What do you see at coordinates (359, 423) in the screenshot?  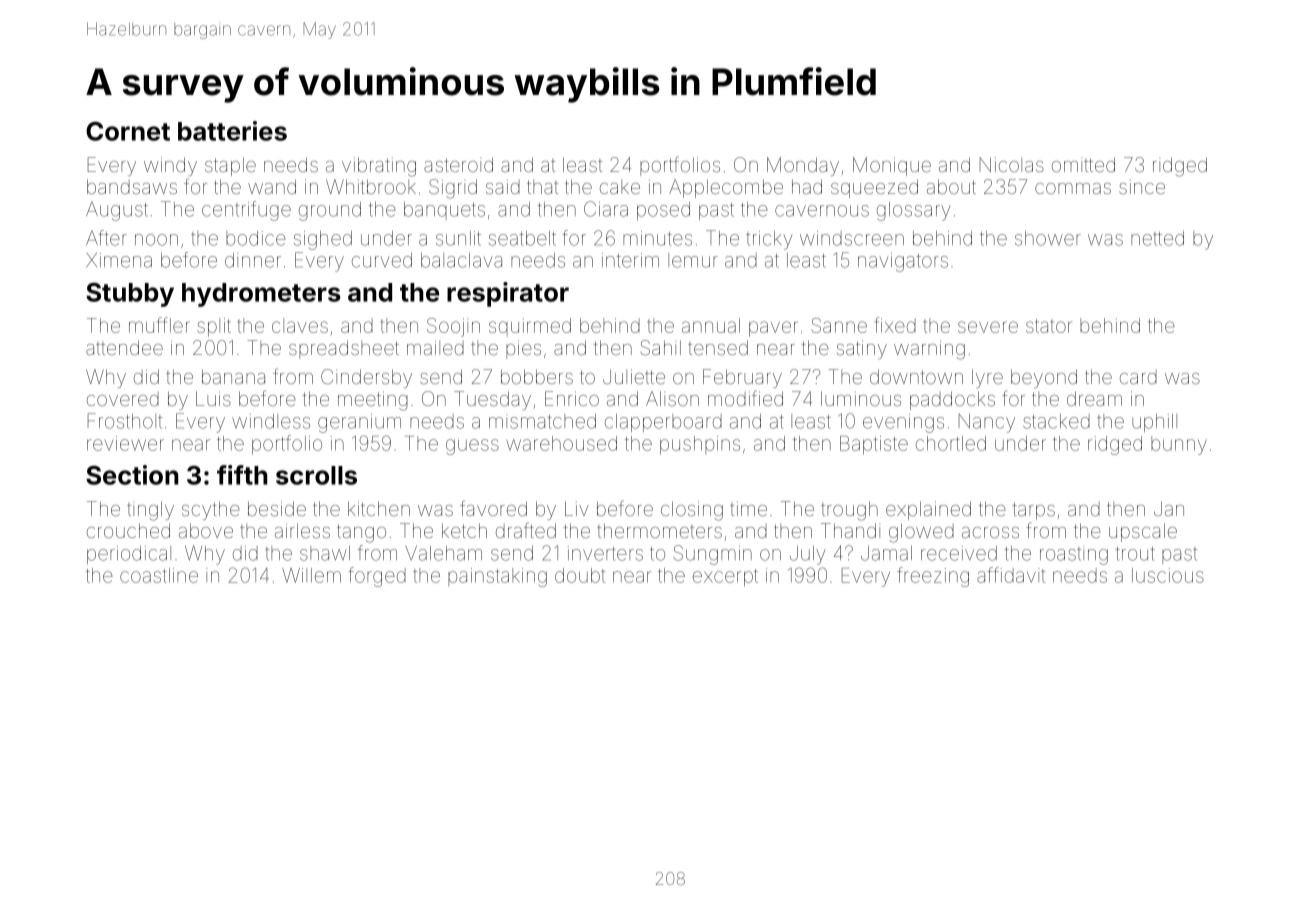 I see `geranium` at bounding box center [359, 423].
